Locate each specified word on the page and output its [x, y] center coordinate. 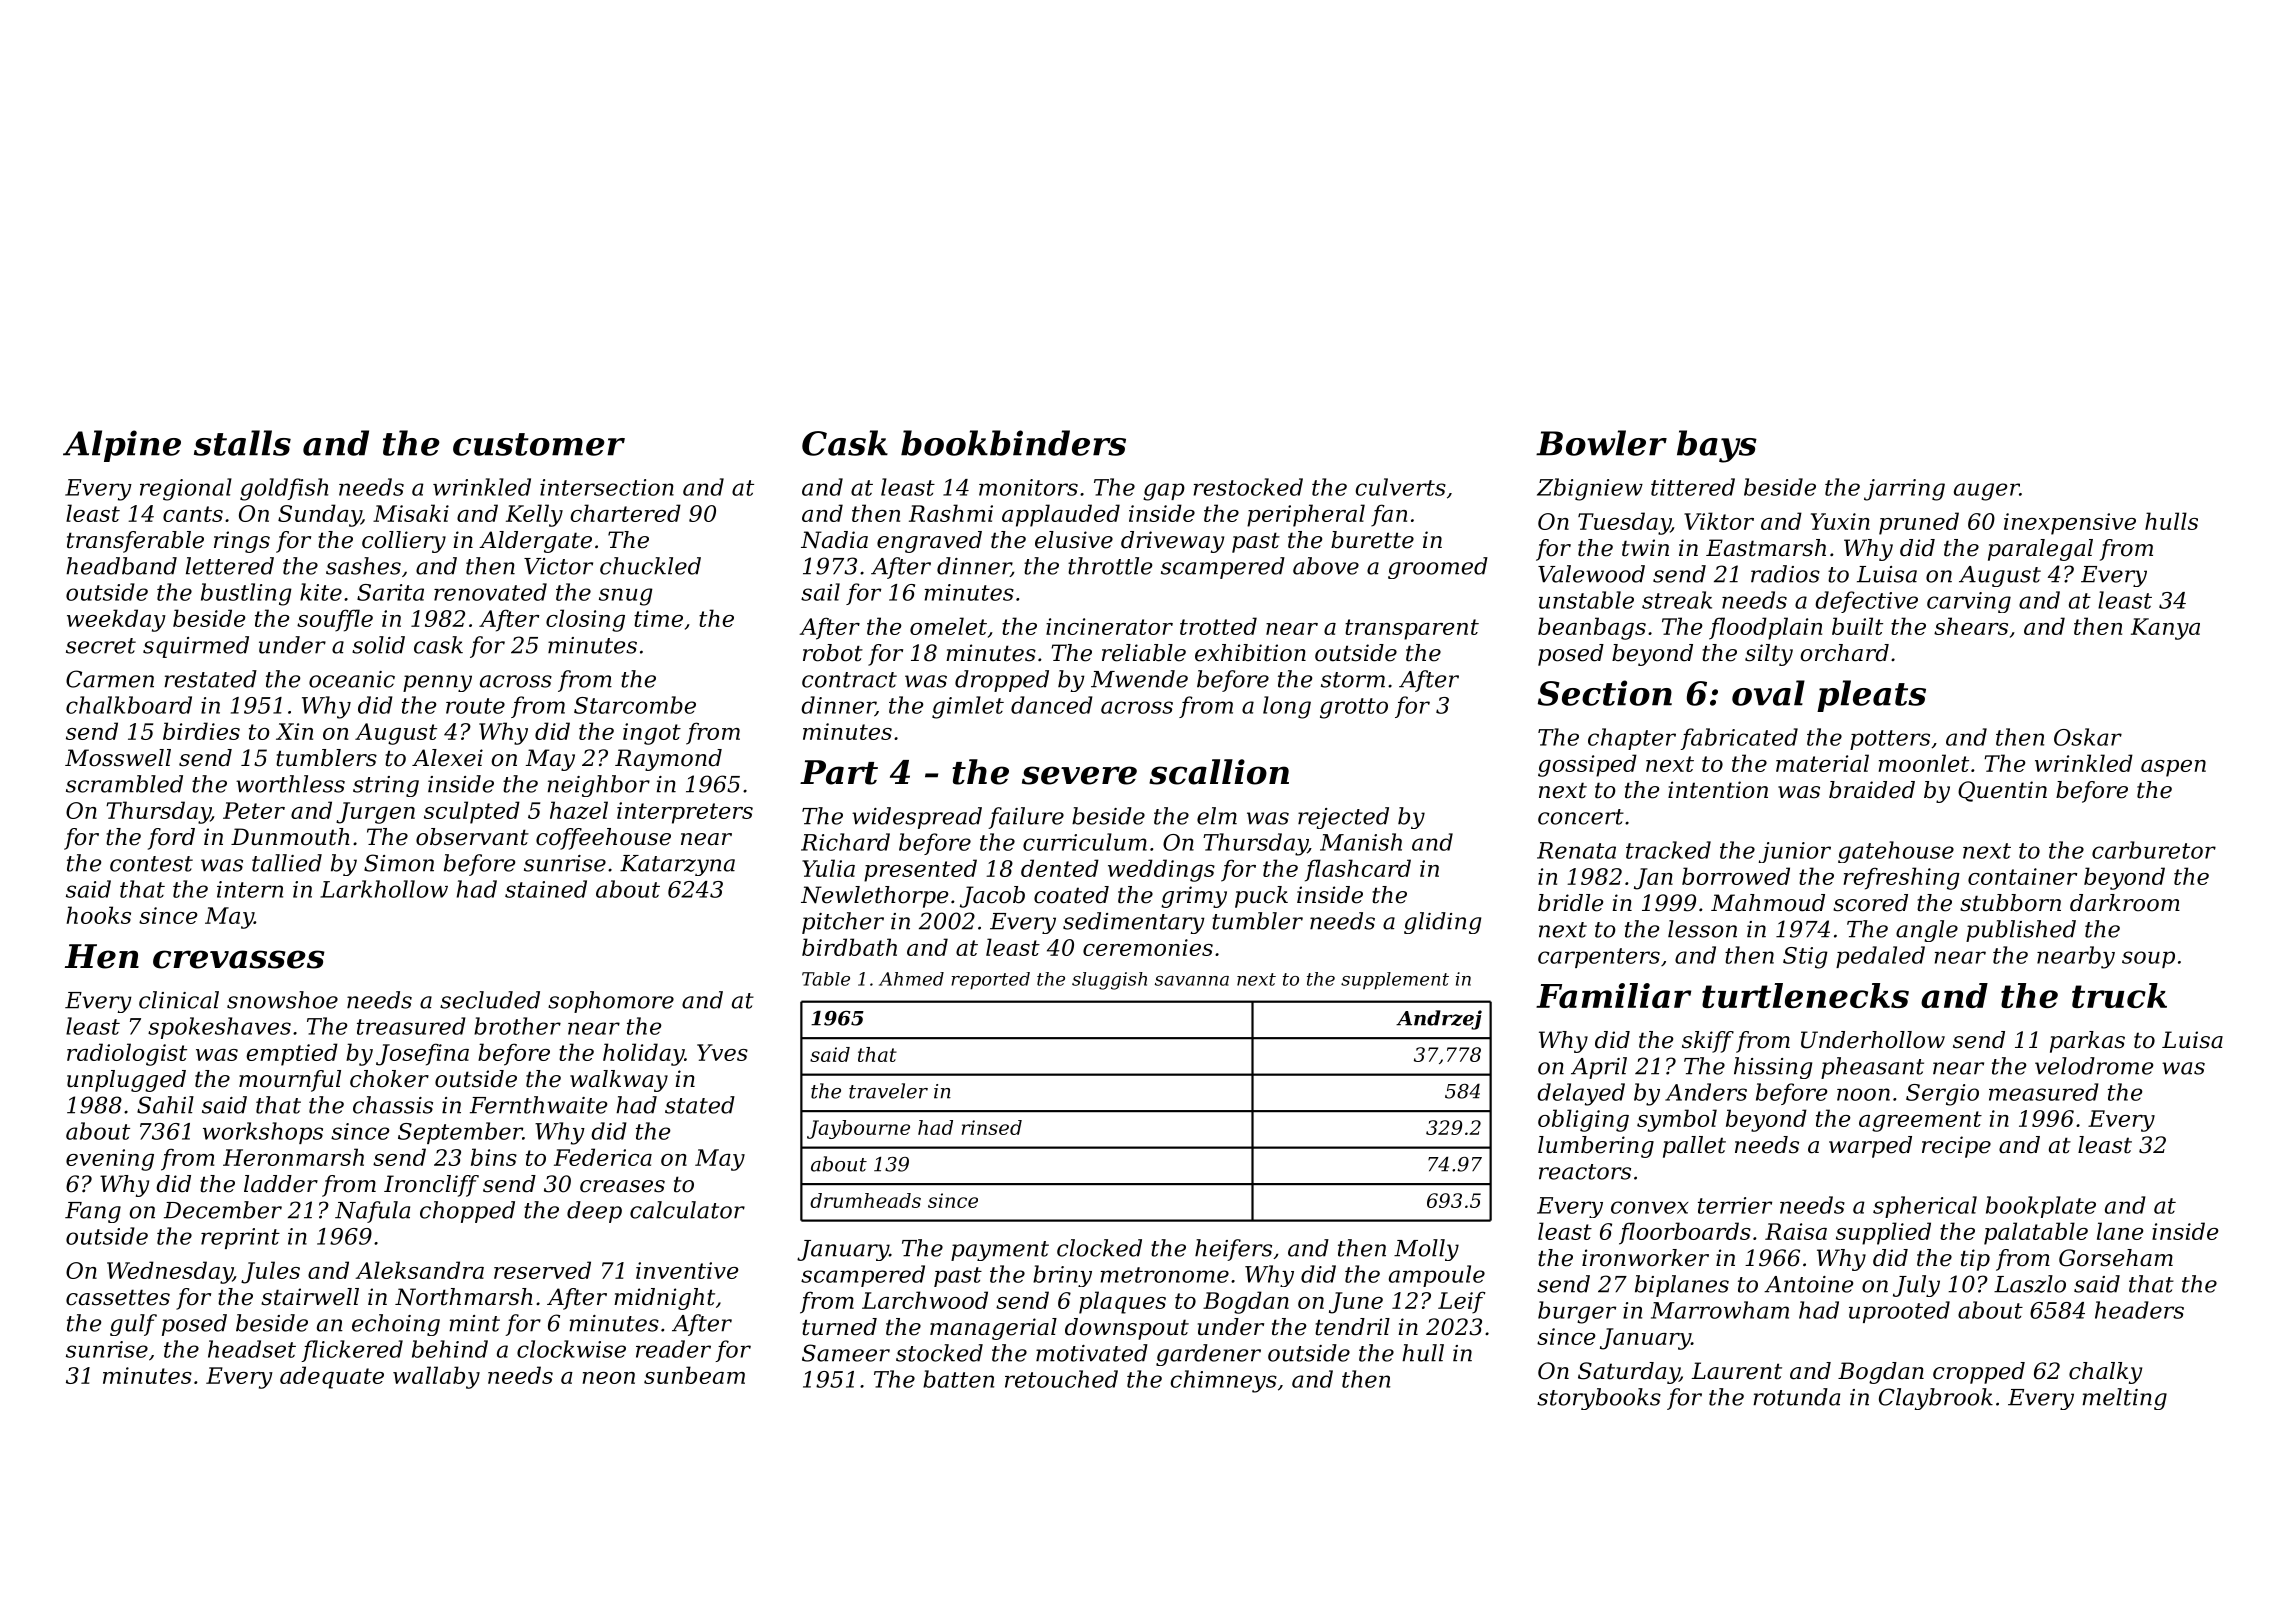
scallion [1219, 772]
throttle [1110, 566]
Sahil [165, 1105]
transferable [135, 542]
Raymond [668, 760]
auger [1986, 492]
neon [608, 1378]
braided [1872, 790]
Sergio [1942, 1095]
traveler [888, 1091]
